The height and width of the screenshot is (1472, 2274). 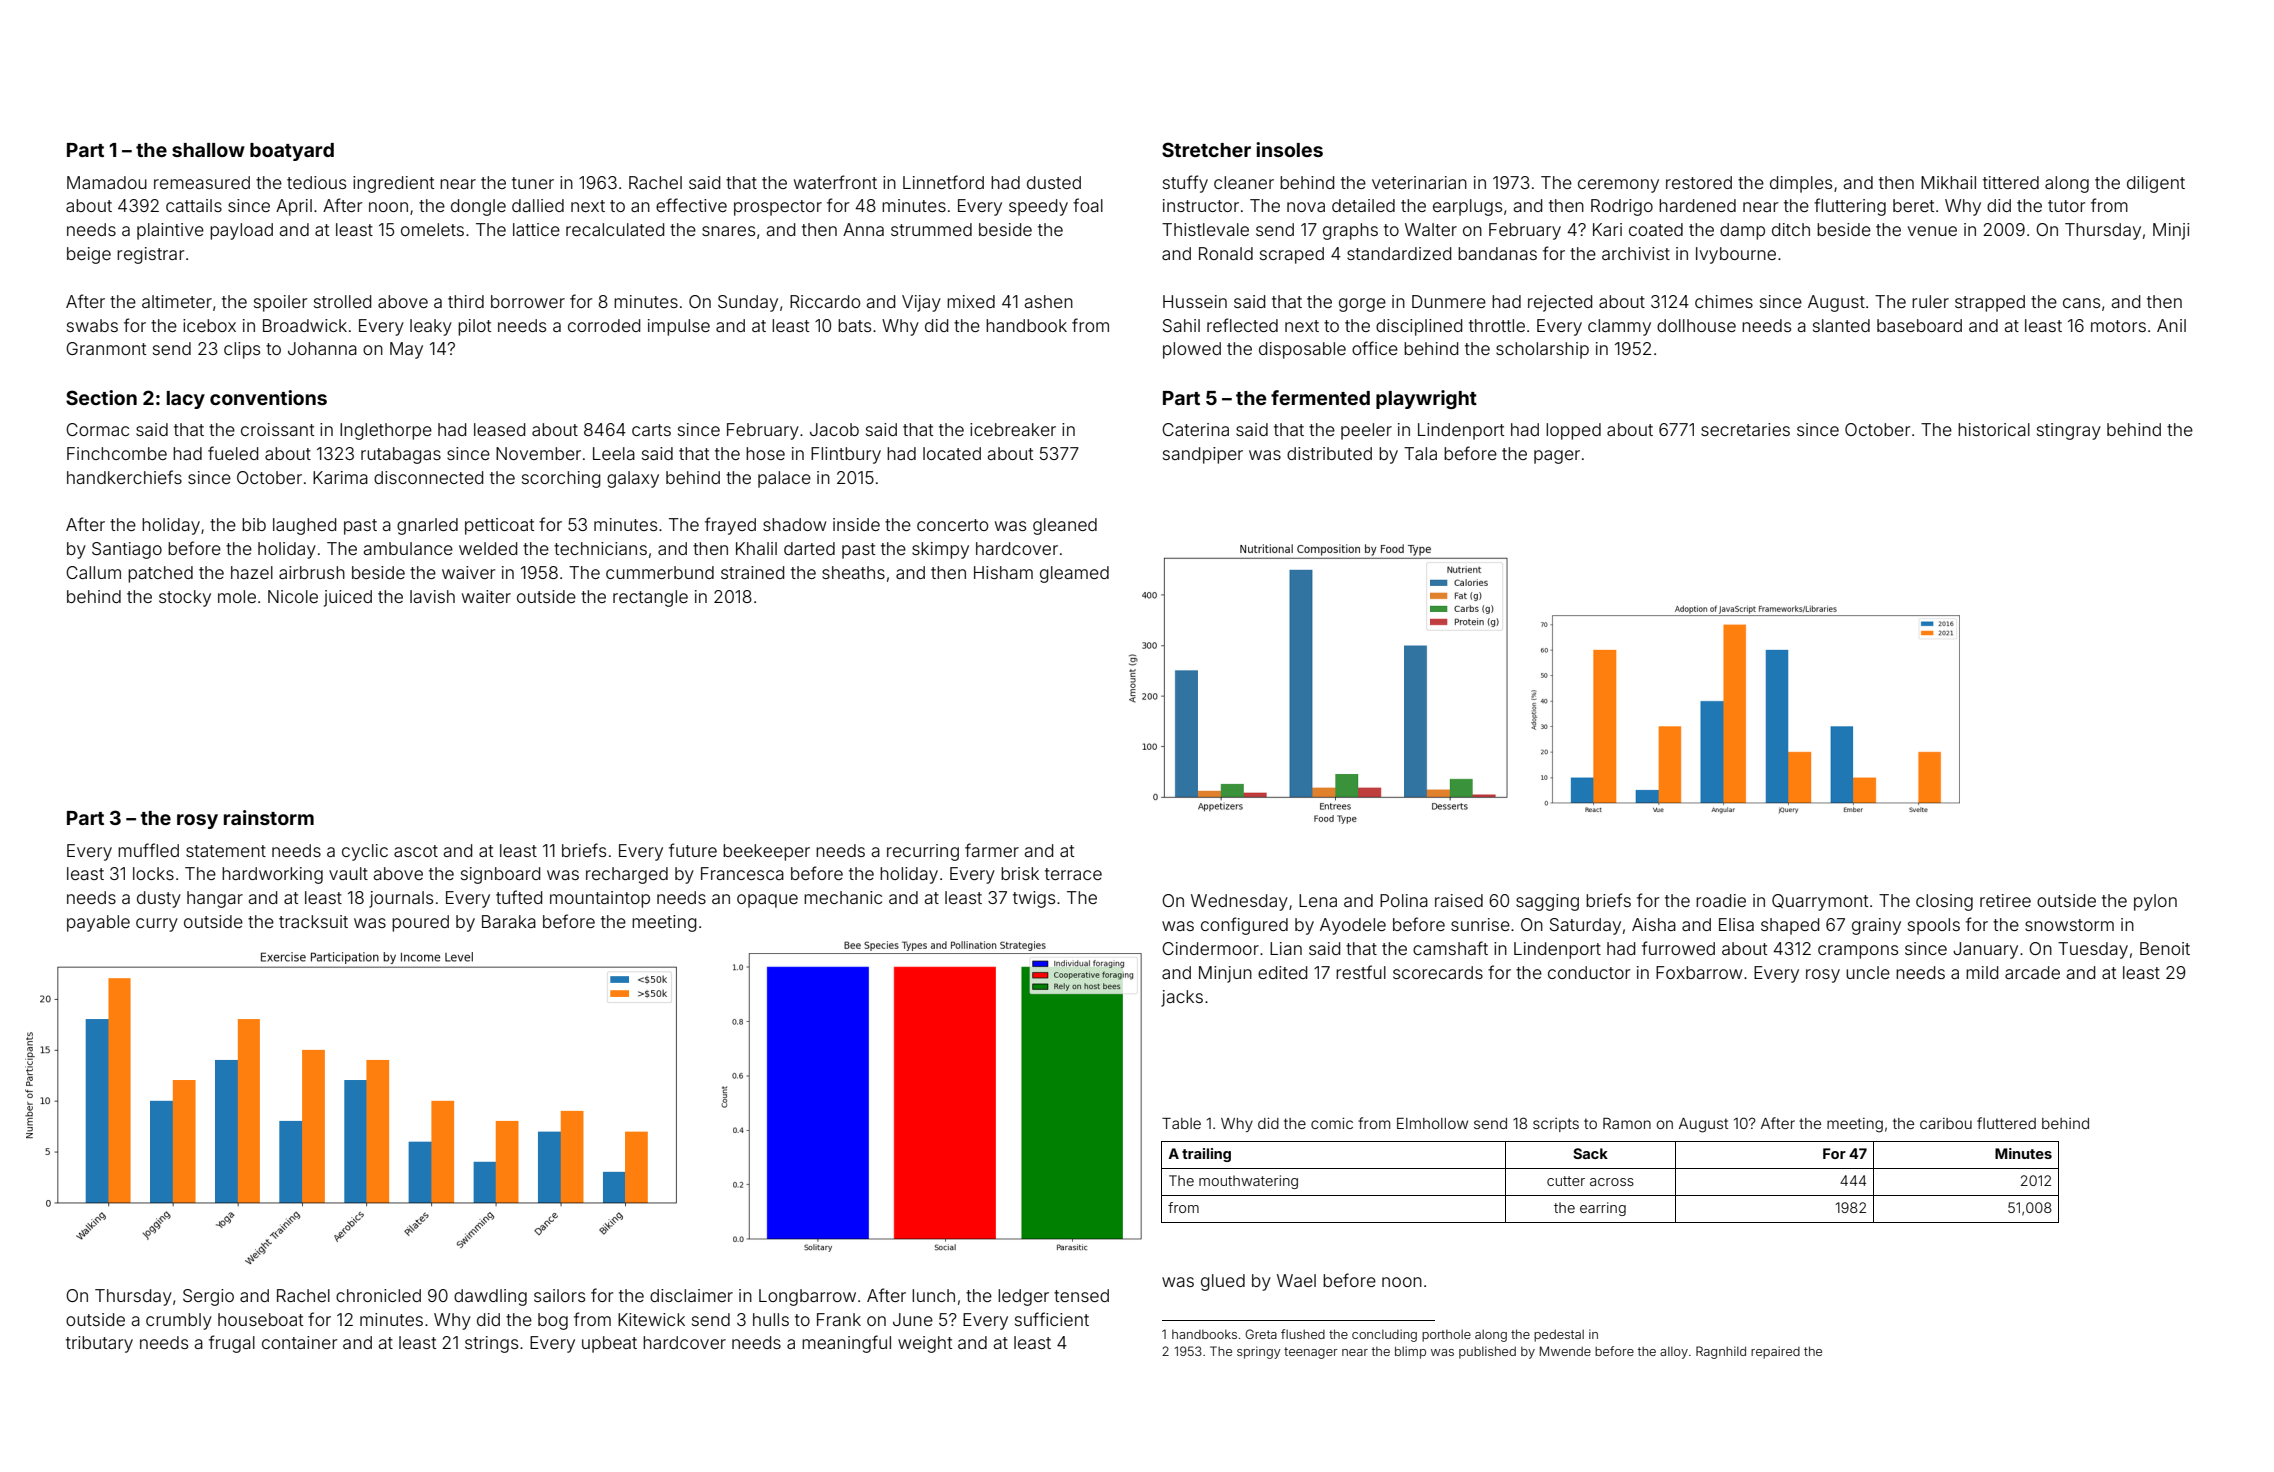 I want to click on Stretcher, so click(x=1206, y=149).
